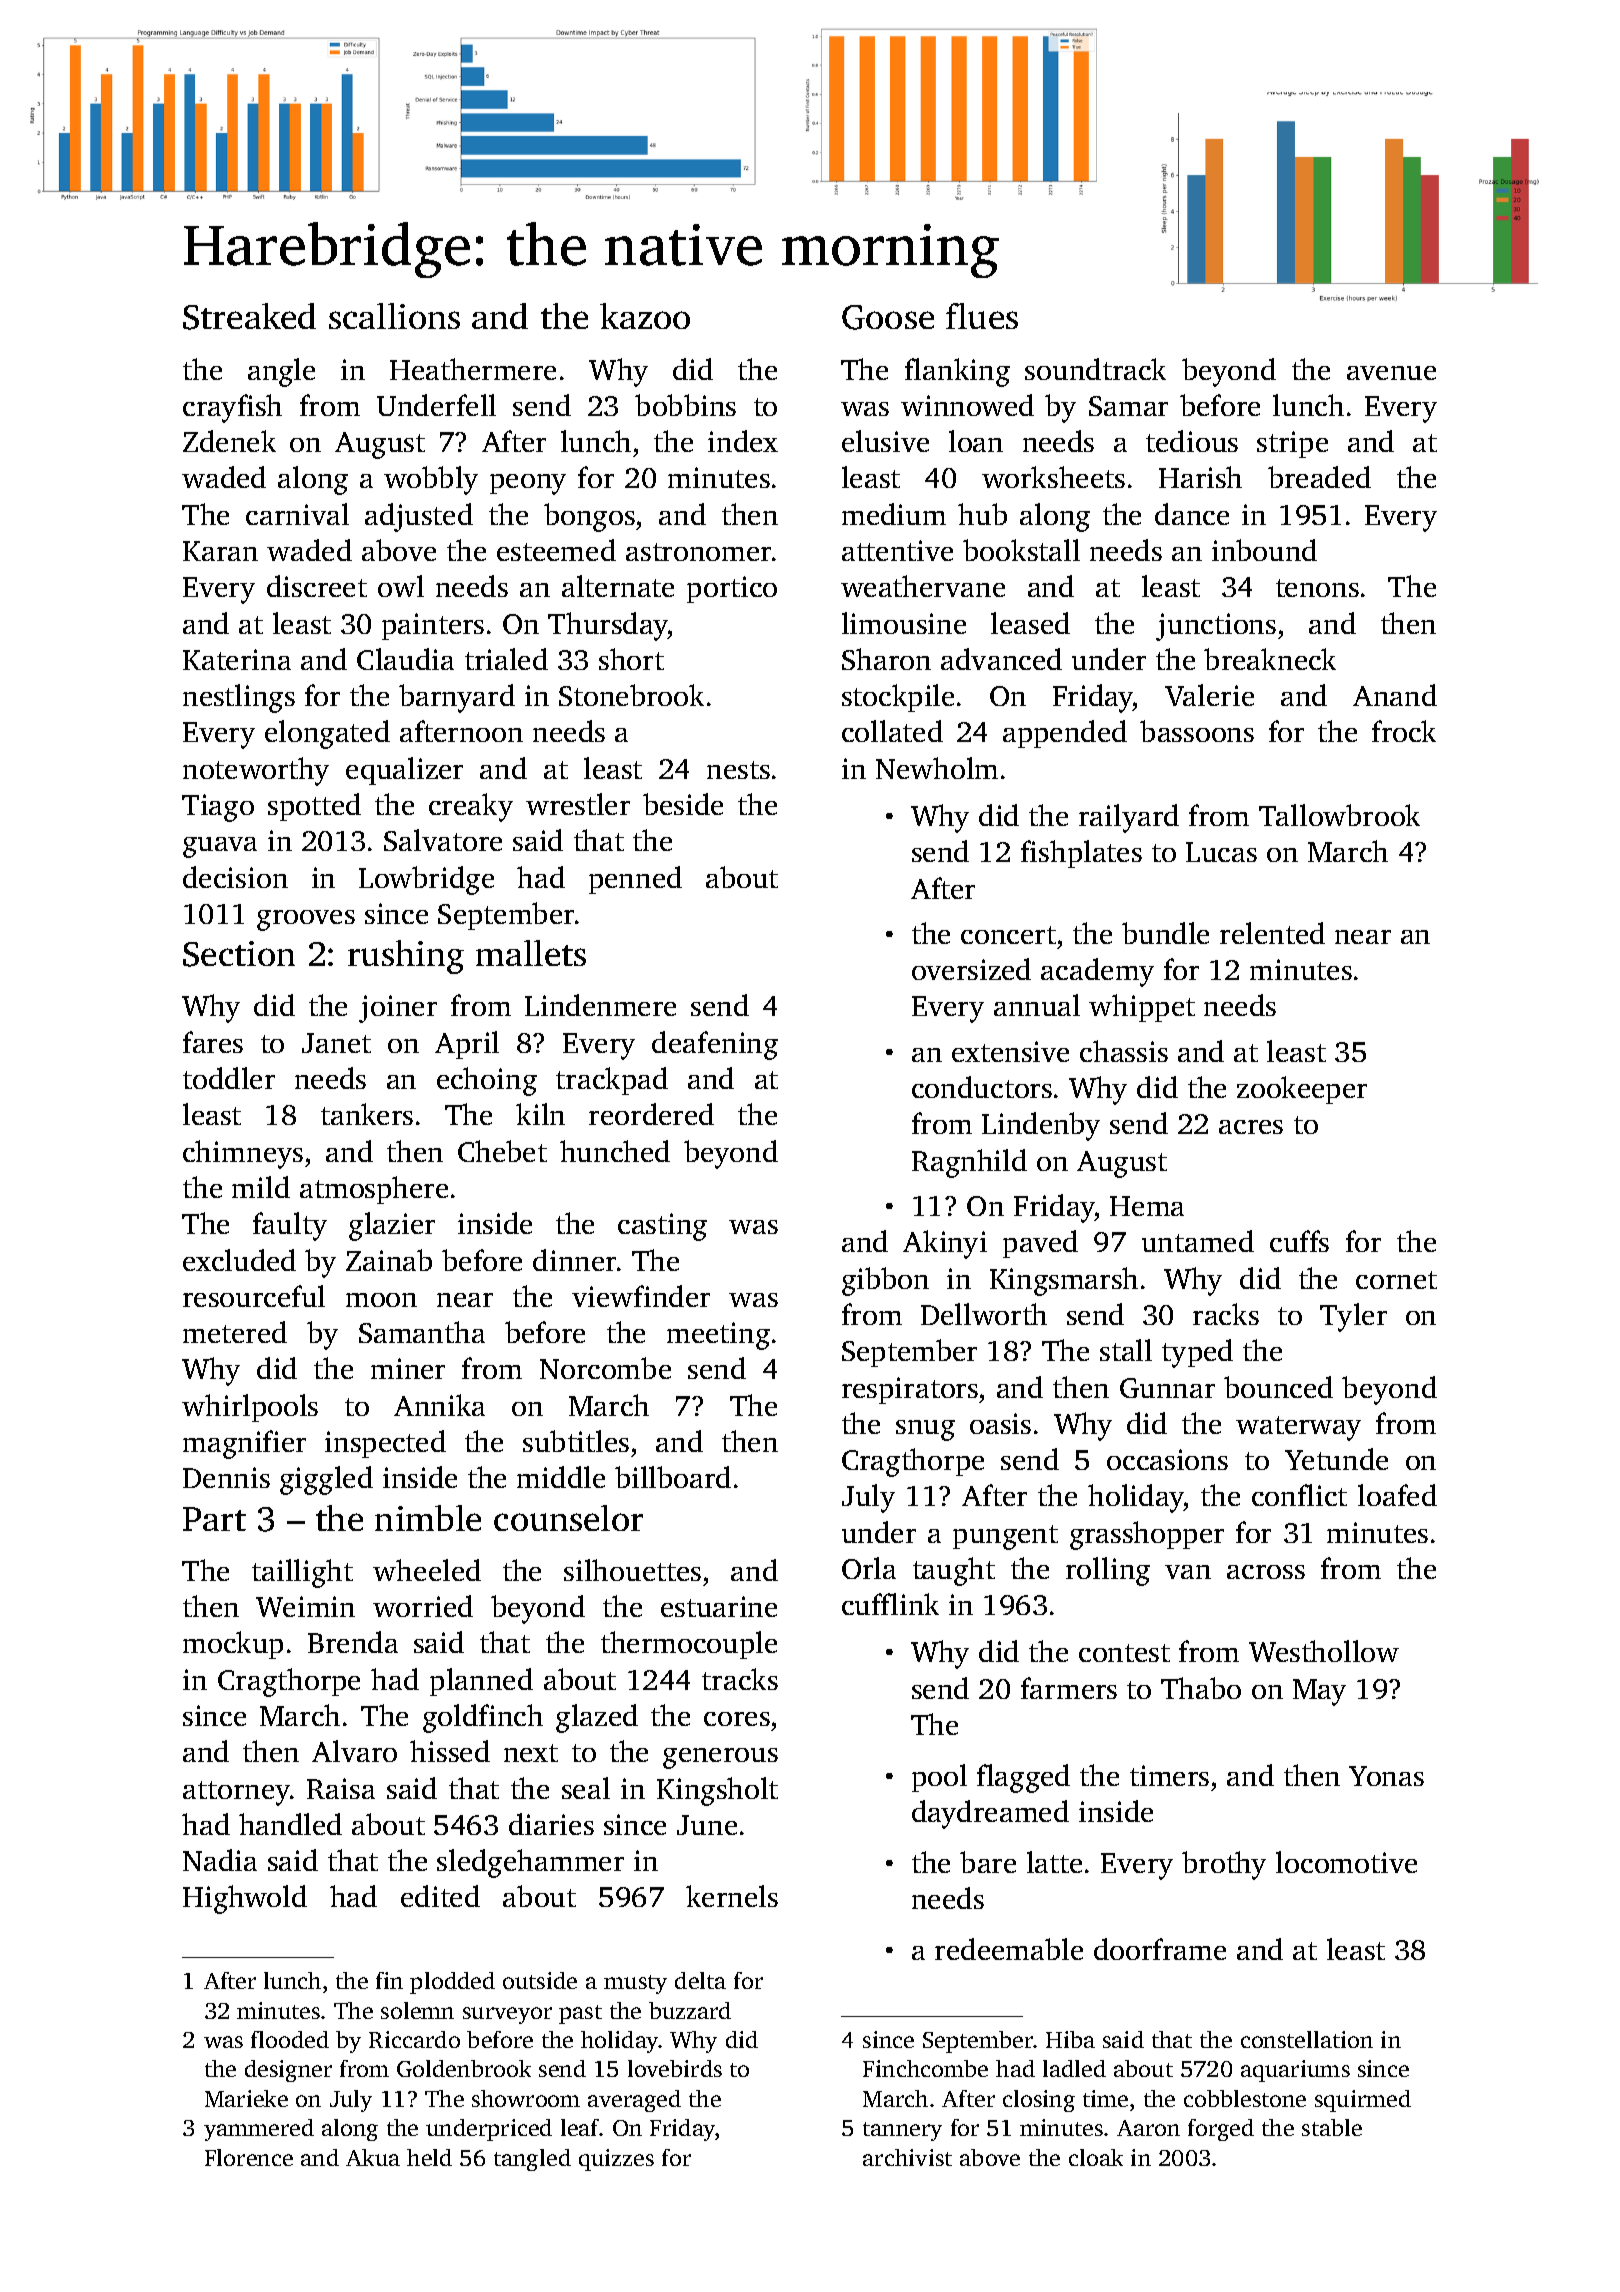  What do you see at coordinates (732, 1896) in the screenshot?
I see `kernels` at bounding box center [732, 1896].
